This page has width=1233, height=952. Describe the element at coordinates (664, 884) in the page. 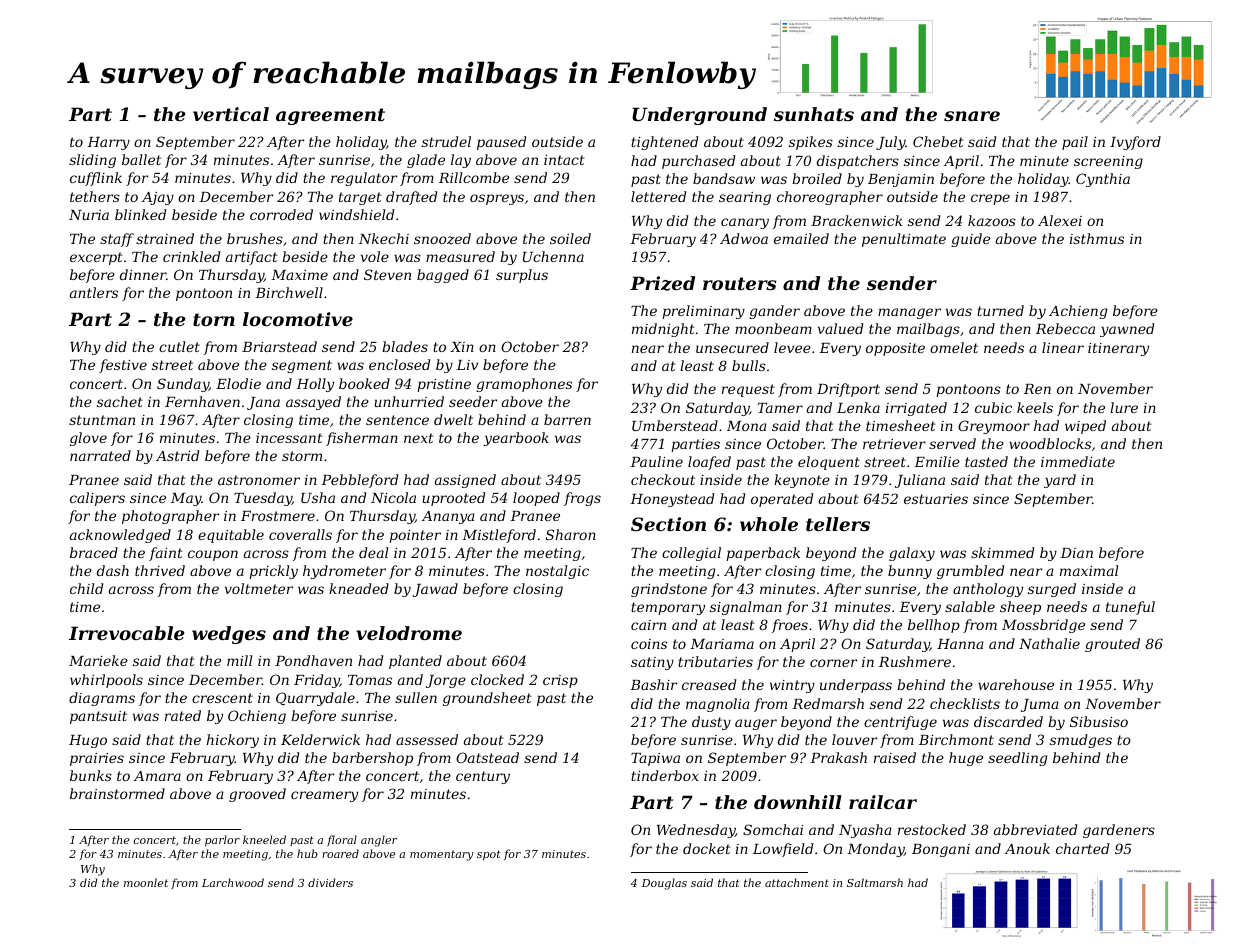

I see `Douglas` at that location.
